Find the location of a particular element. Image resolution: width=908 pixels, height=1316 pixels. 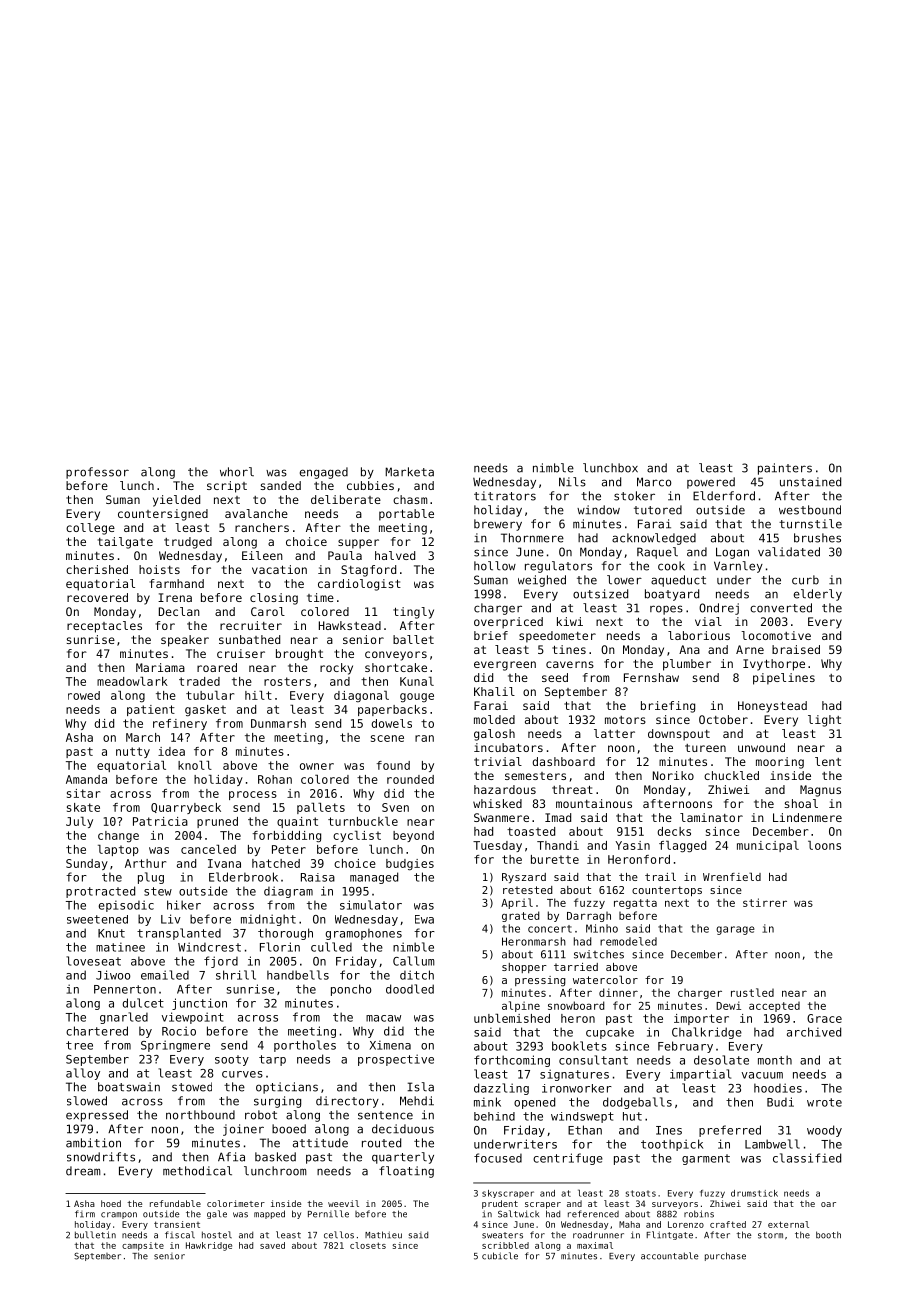

powered is located at coordinates (711, 483).
